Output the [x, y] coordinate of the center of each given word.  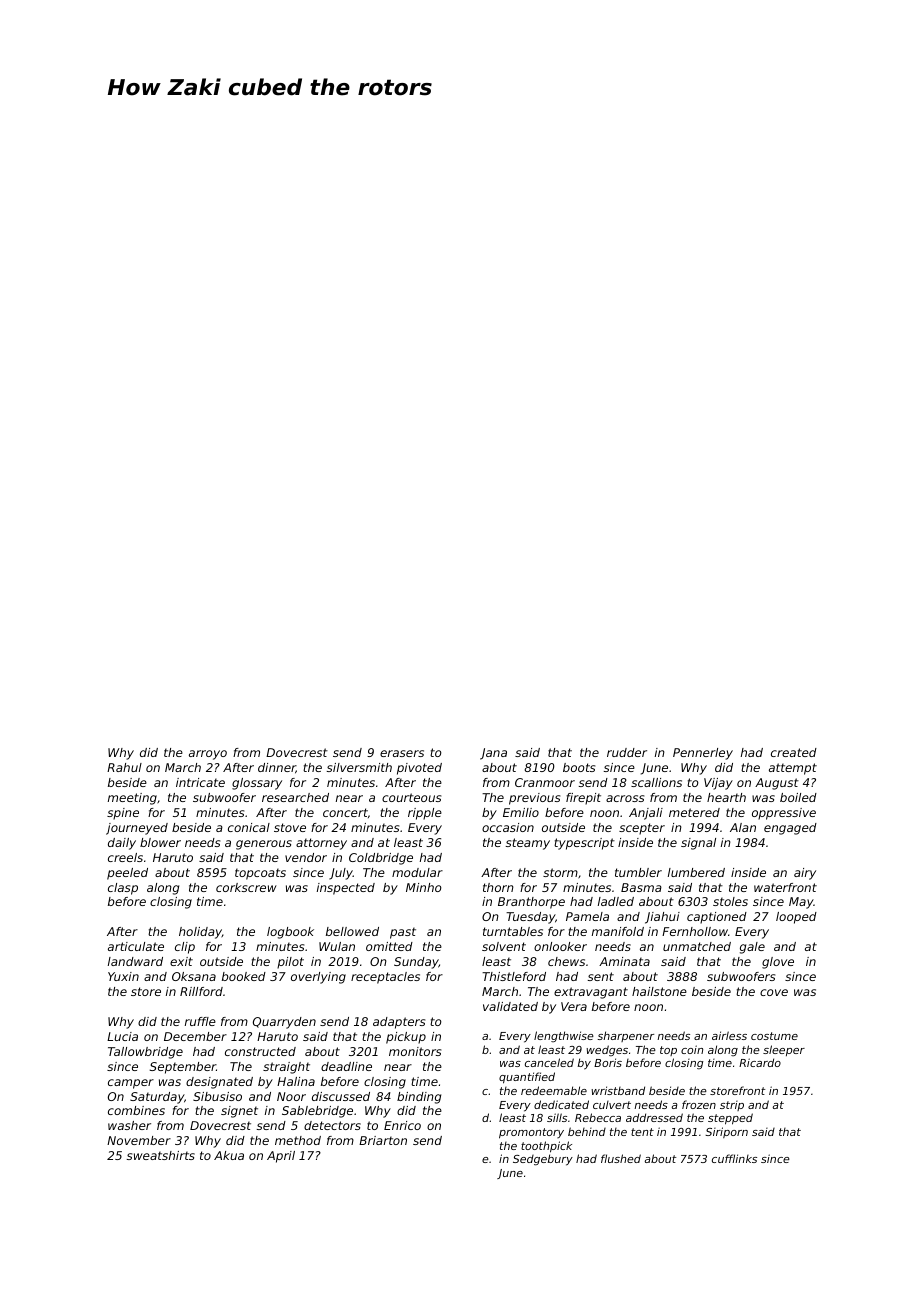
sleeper [784, 1050]
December [195, 1036]
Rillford [201, 991]
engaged [790, 829]
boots [579, 767]
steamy [528, 844]
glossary [257, 784]
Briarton [383, 1140]
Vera [574, 1006]
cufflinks [734, 1158]
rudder [627, 752]
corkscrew [246, 887]
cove [774, 992]
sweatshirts [161, 1155]
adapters [399, 1023]
